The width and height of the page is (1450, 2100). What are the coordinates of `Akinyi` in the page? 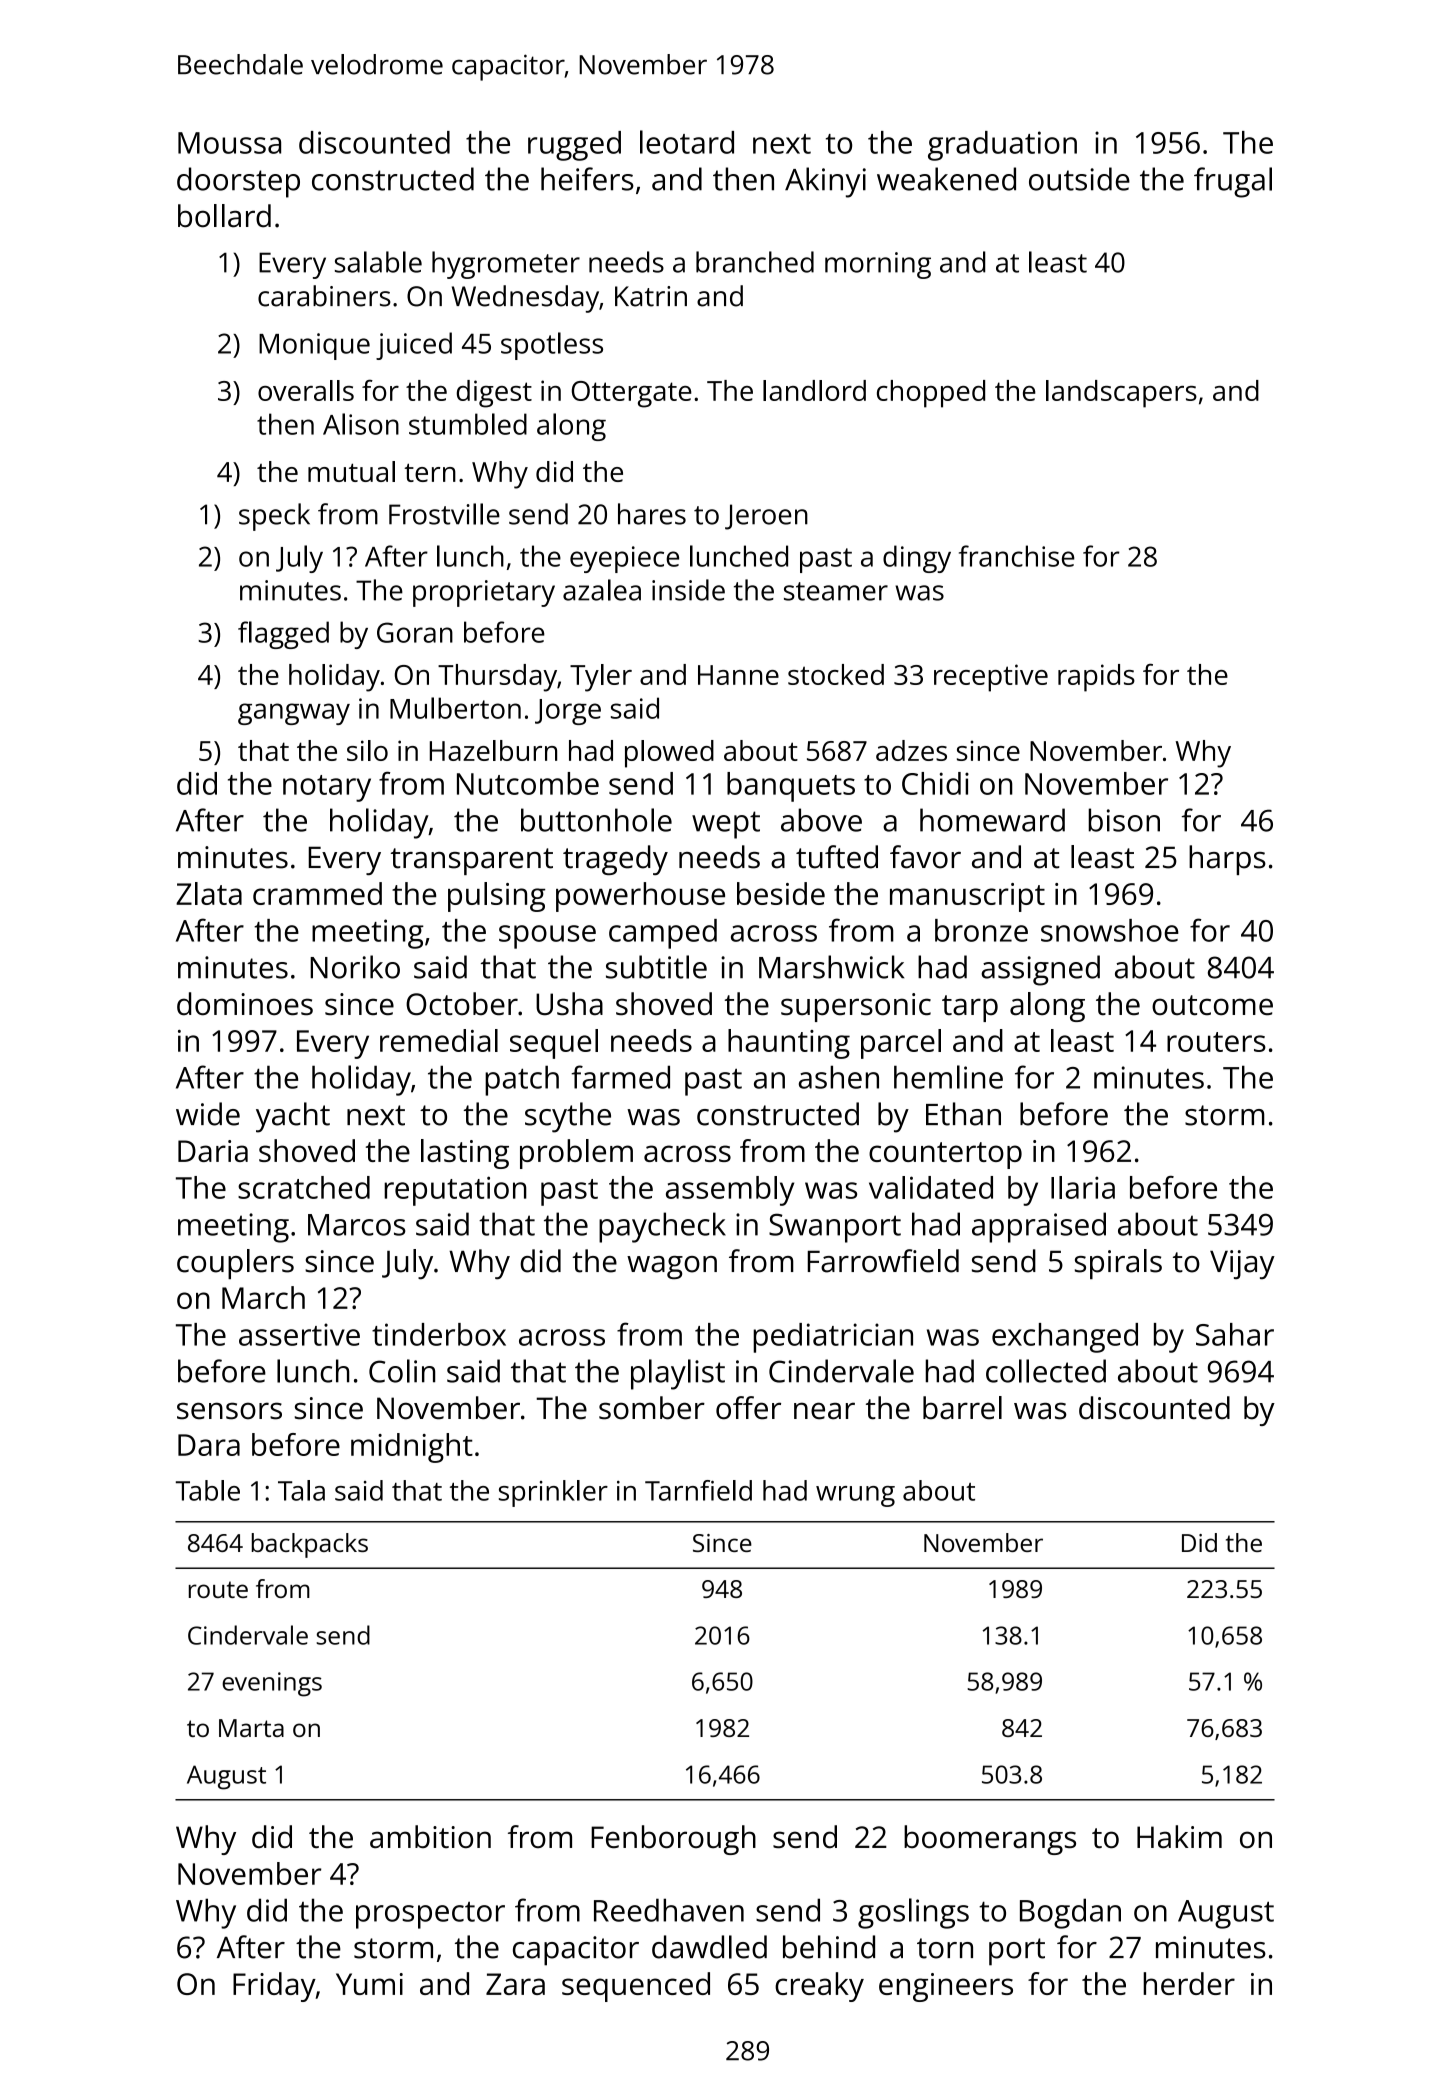 It's located at (825, 182).
